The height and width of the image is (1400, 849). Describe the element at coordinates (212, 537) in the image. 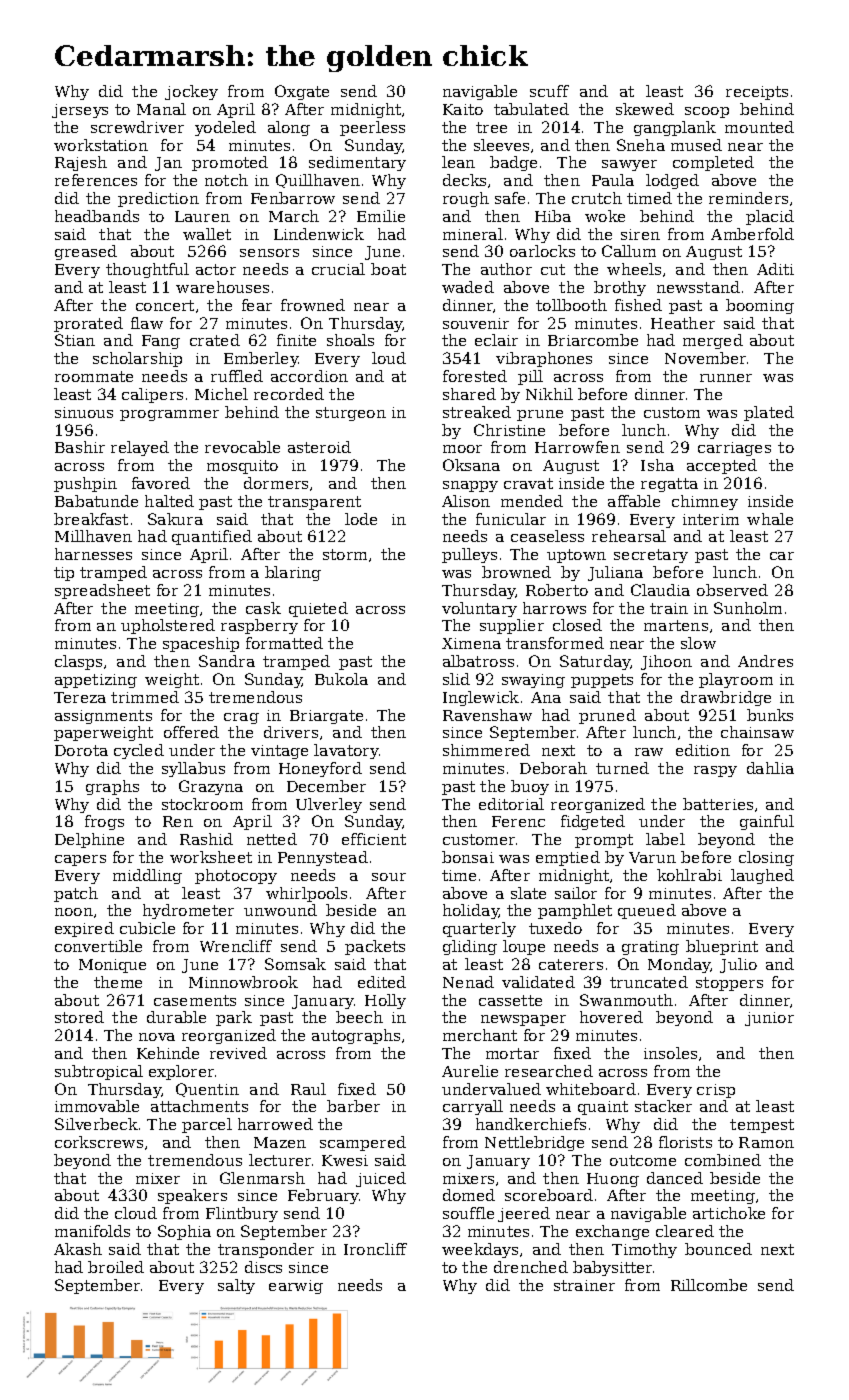

I see `quantified` at that location.
